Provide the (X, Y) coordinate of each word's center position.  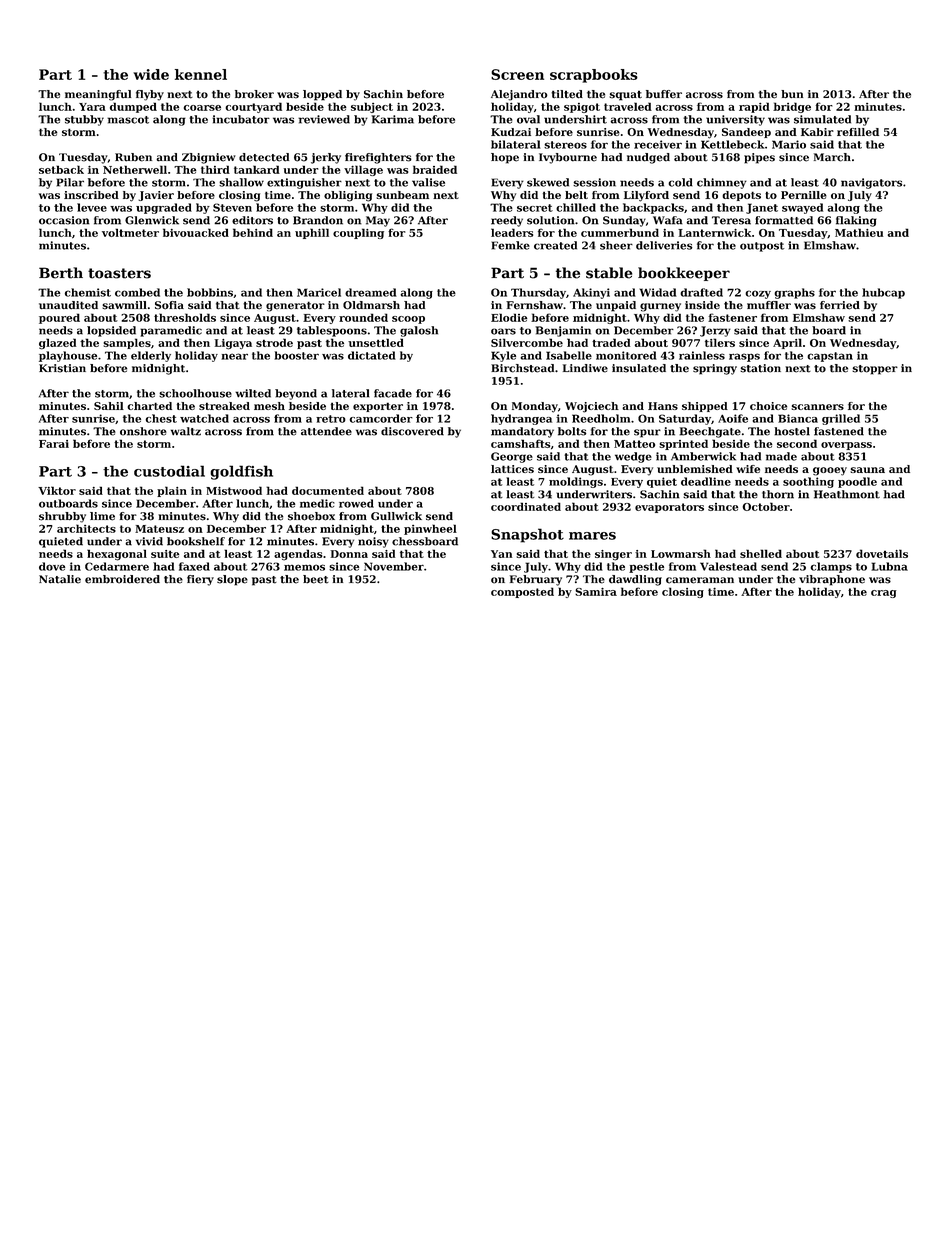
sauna (867, 470)
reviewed (324, 119)
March (832, 157)
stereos (565, 145)
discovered (412, 431)
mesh (269, 406)
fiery (200, 580)
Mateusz (159, 529)
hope (505, 158)
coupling (358, 233)
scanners (817, 407)
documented (328, 490)
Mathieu (859, 232)
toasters (119, 273)
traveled (628, 106)
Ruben (133, 157)
